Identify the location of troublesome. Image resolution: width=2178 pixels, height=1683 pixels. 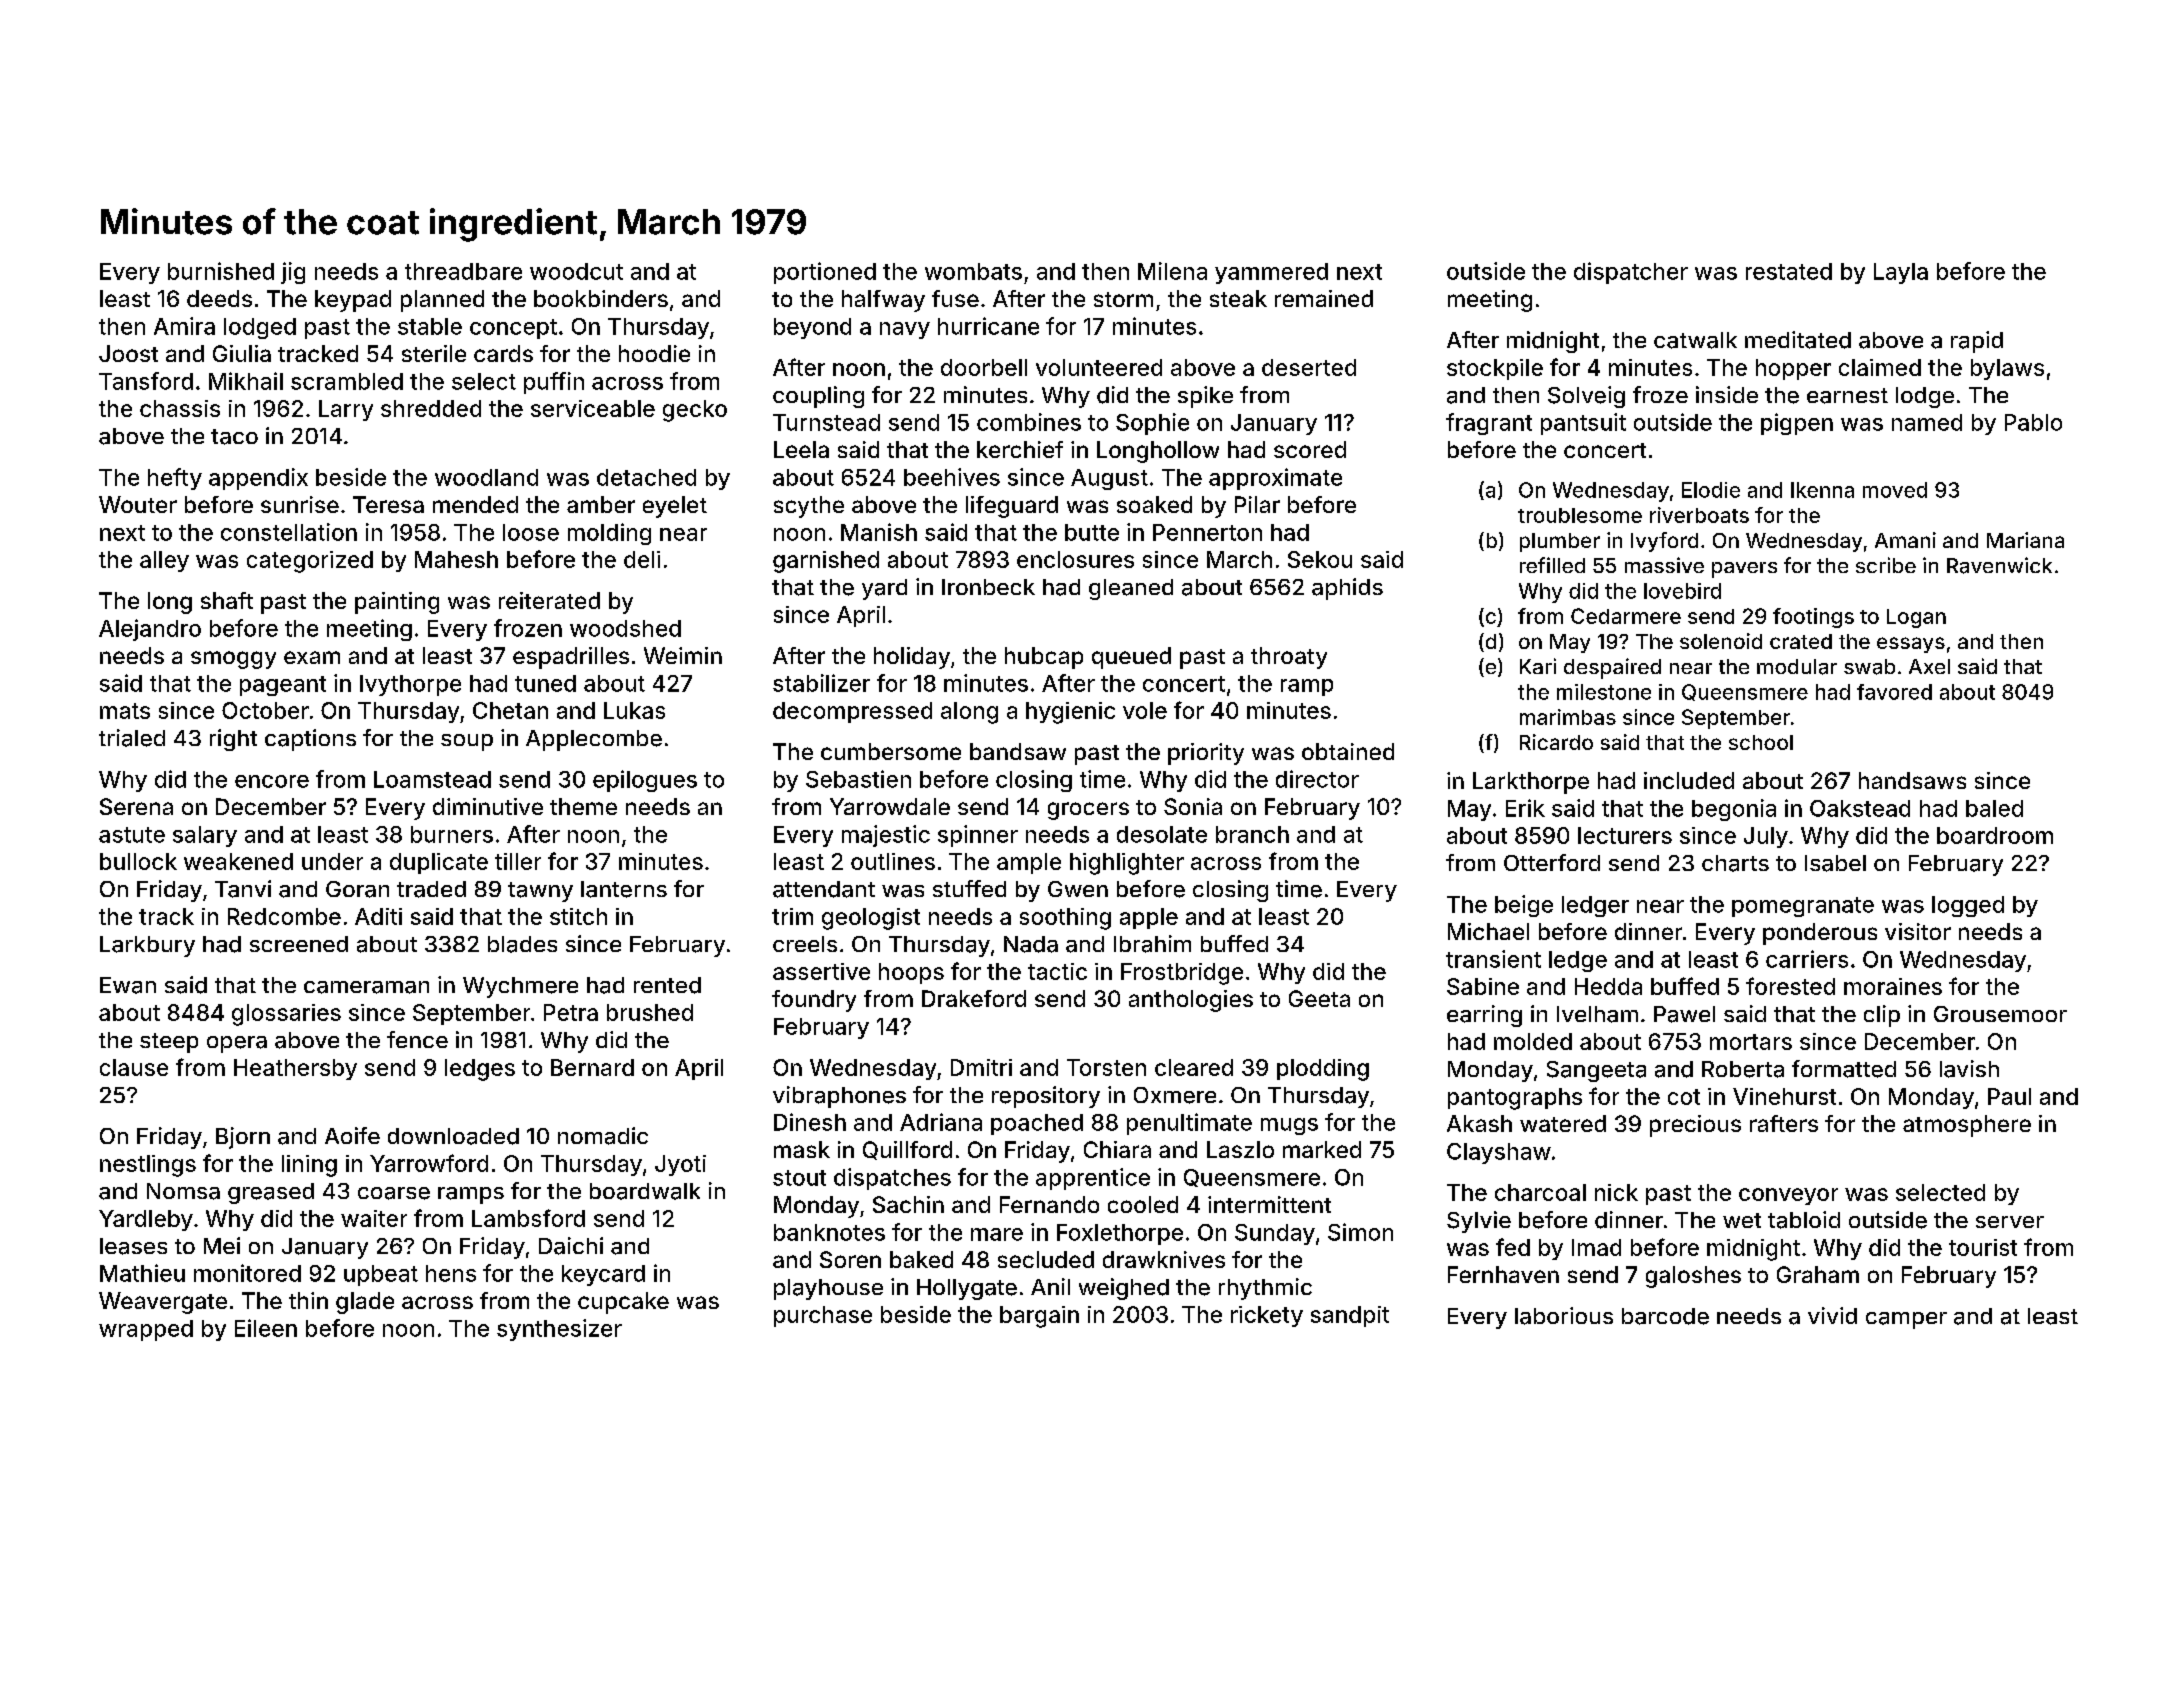
(1580, 515).
